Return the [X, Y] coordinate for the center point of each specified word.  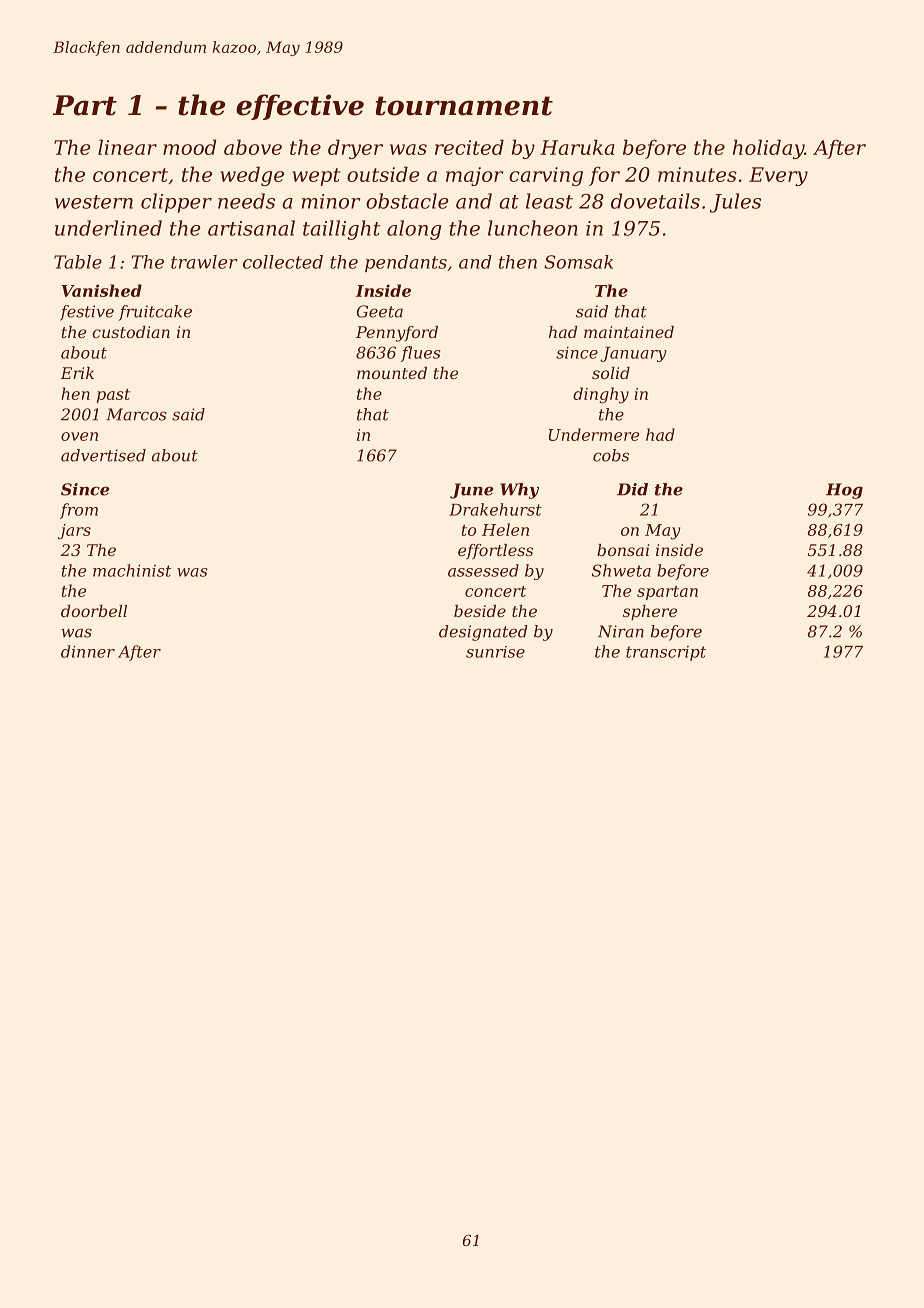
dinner [88, 651]
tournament [464, 106]
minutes [697, 174]
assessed [483, 570]
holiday [768, 149]
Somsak [578, 262]
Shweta [621, 570]
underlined [108, 228]
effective [300, 107]
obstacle [407, 201]
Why [519, 491]
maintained [629, 332]
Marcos [136, 414]
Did [632, 489]
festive [87, 313]
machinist [132, 570]
